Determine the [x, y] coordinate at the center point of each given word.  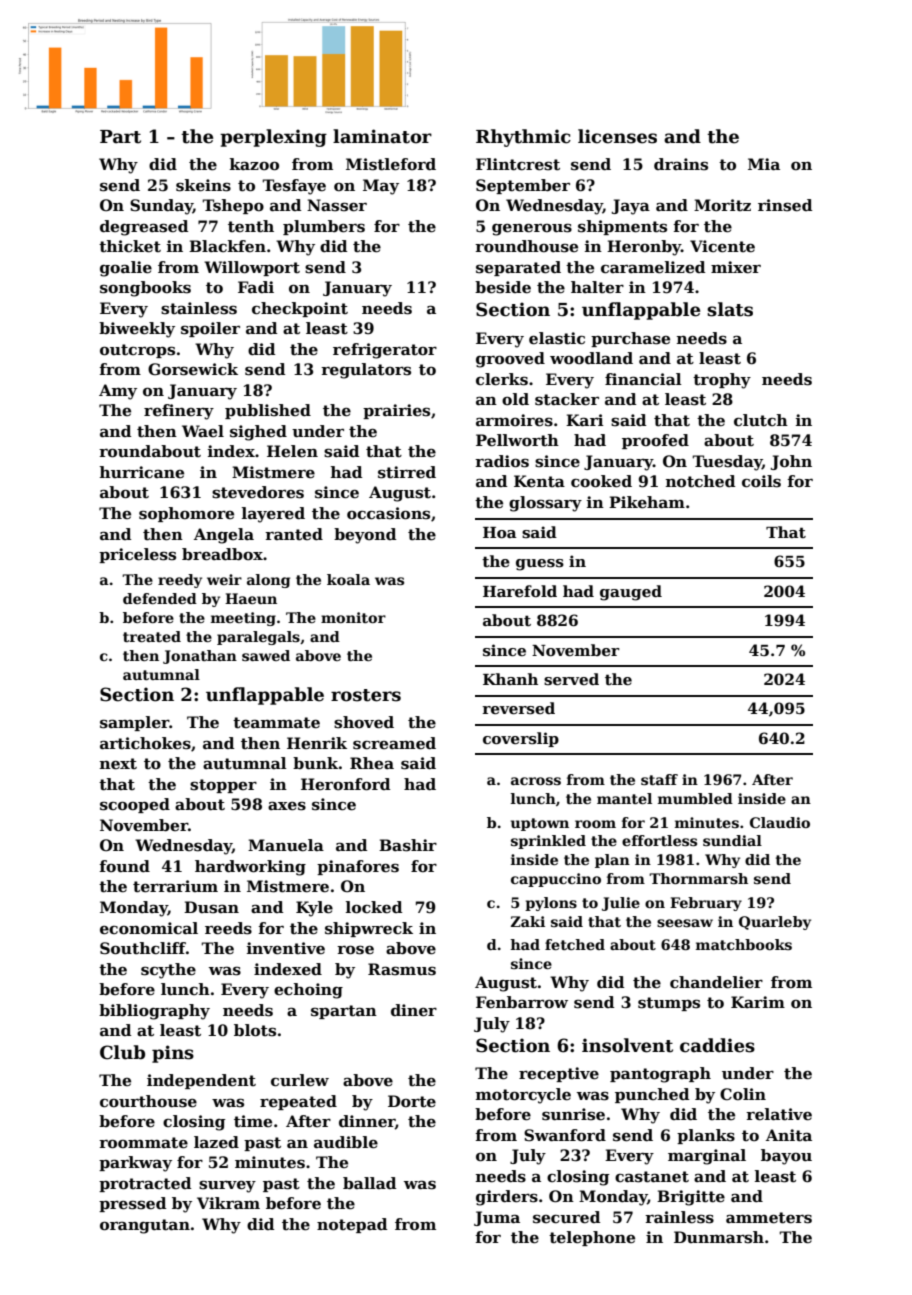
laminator [382, 136]
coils [761, 481]
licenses [617, 136]
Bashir [408, 845]
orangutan [145, 1226]
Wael [203, 431]
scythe [168, 971]
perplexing [273, 138]
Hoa [500, 532]
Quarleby [775, 923]
